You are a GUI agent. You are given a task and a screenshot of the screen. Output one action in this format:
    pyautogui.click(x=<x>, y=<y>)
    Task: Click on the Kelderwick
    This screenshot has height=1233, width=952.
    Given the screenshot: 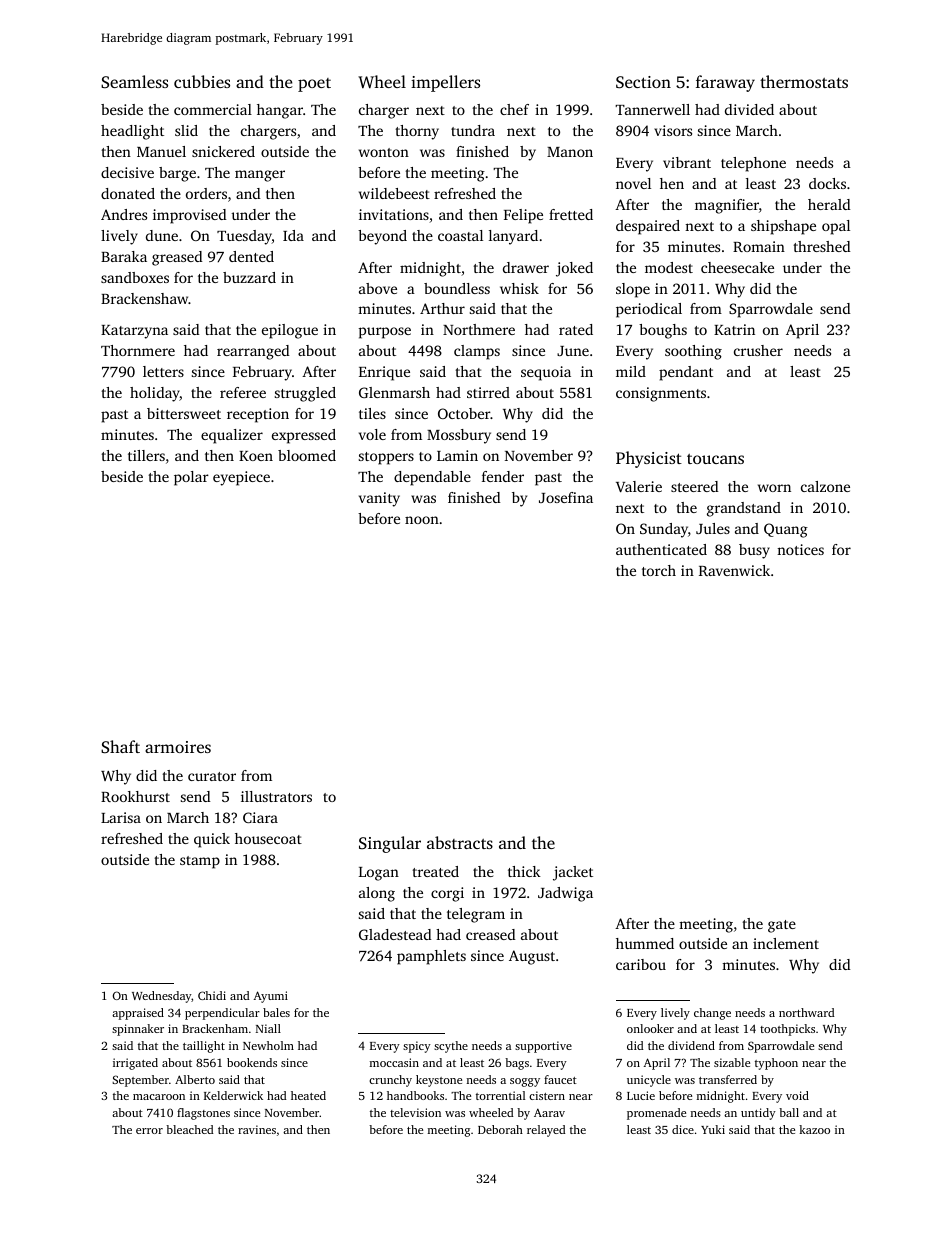 What is the action you would take?
    pyautogui.click(x=233, y=1095)
